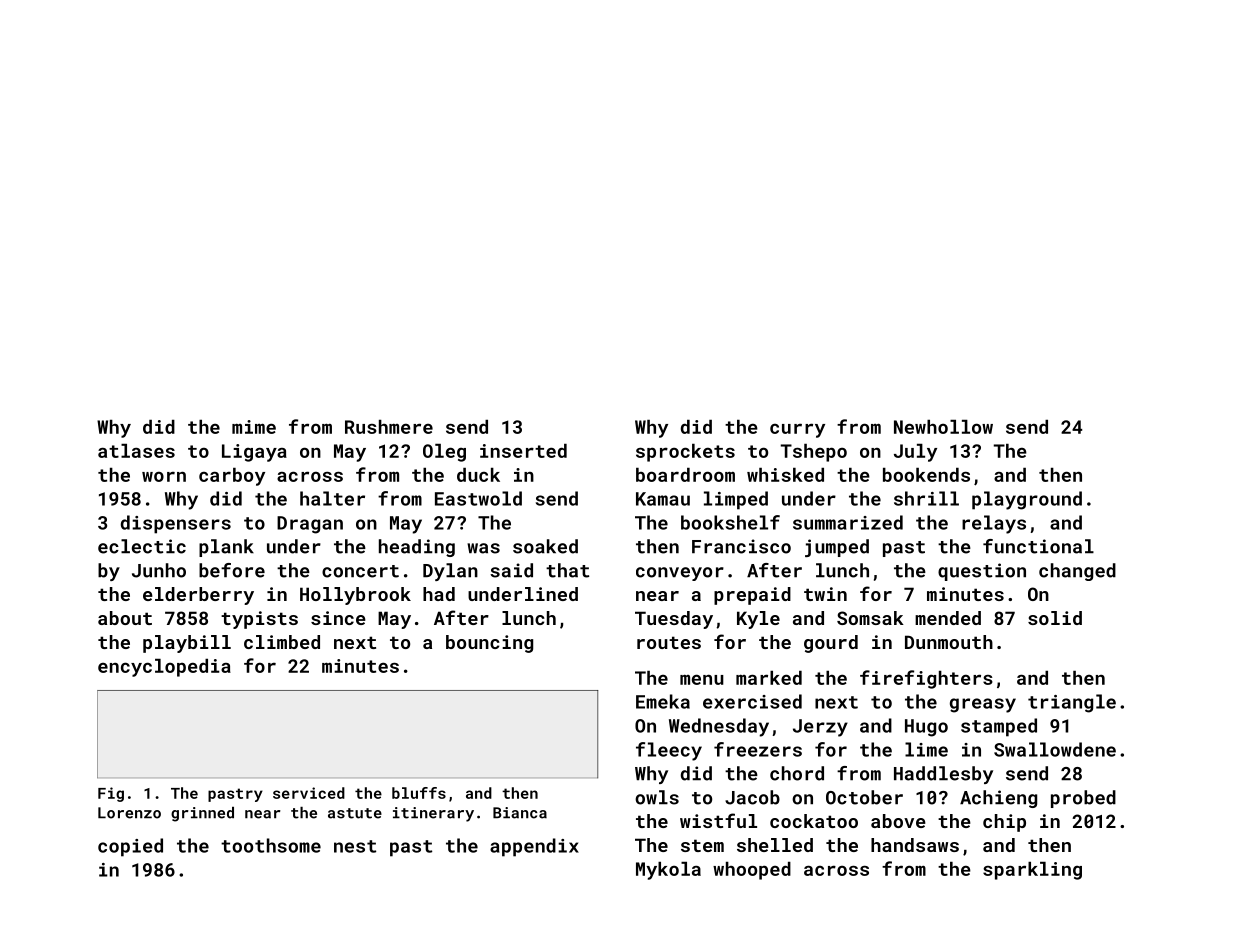  What do you see at coordinates (685, 453) in the screenshot?
I see `sprockets` at bounding box center [685, 453].
